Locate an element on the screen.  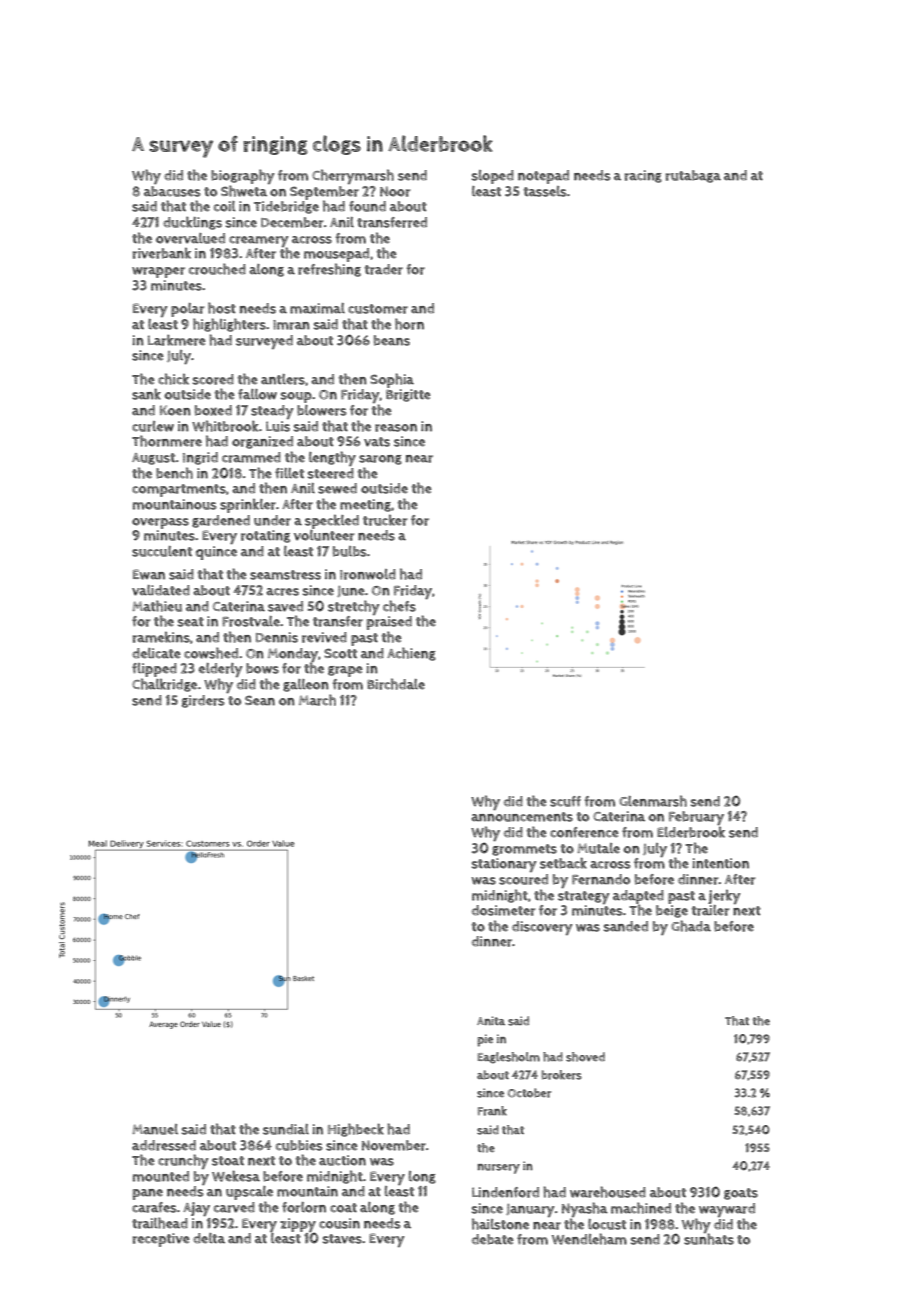
trucker is located at coordinates (385, 520).
